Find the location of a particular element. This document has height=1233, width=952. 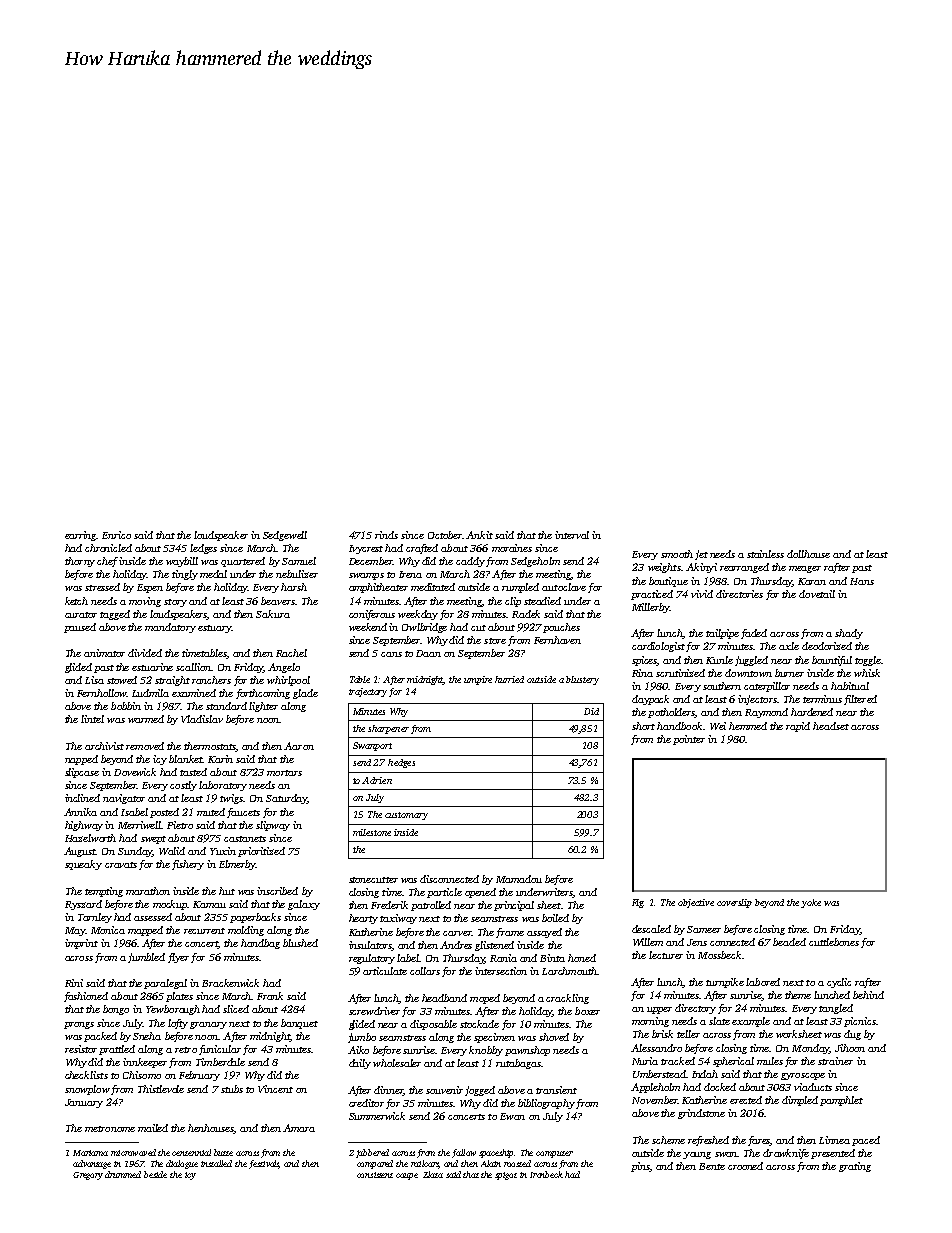

thorny is located at coordinates (80, 562).
